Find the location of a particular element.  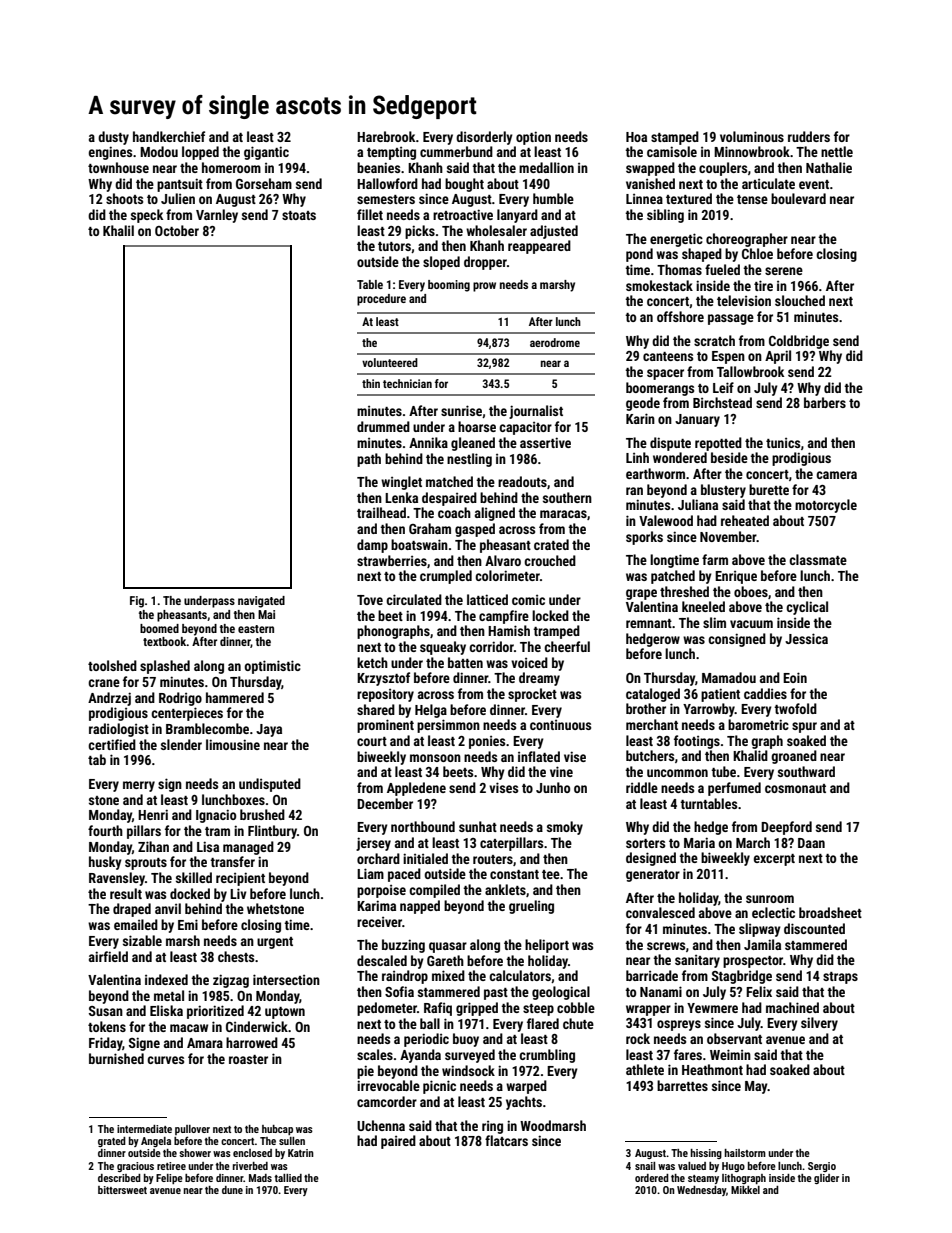

dusty is located at coordinates (113, 138).
